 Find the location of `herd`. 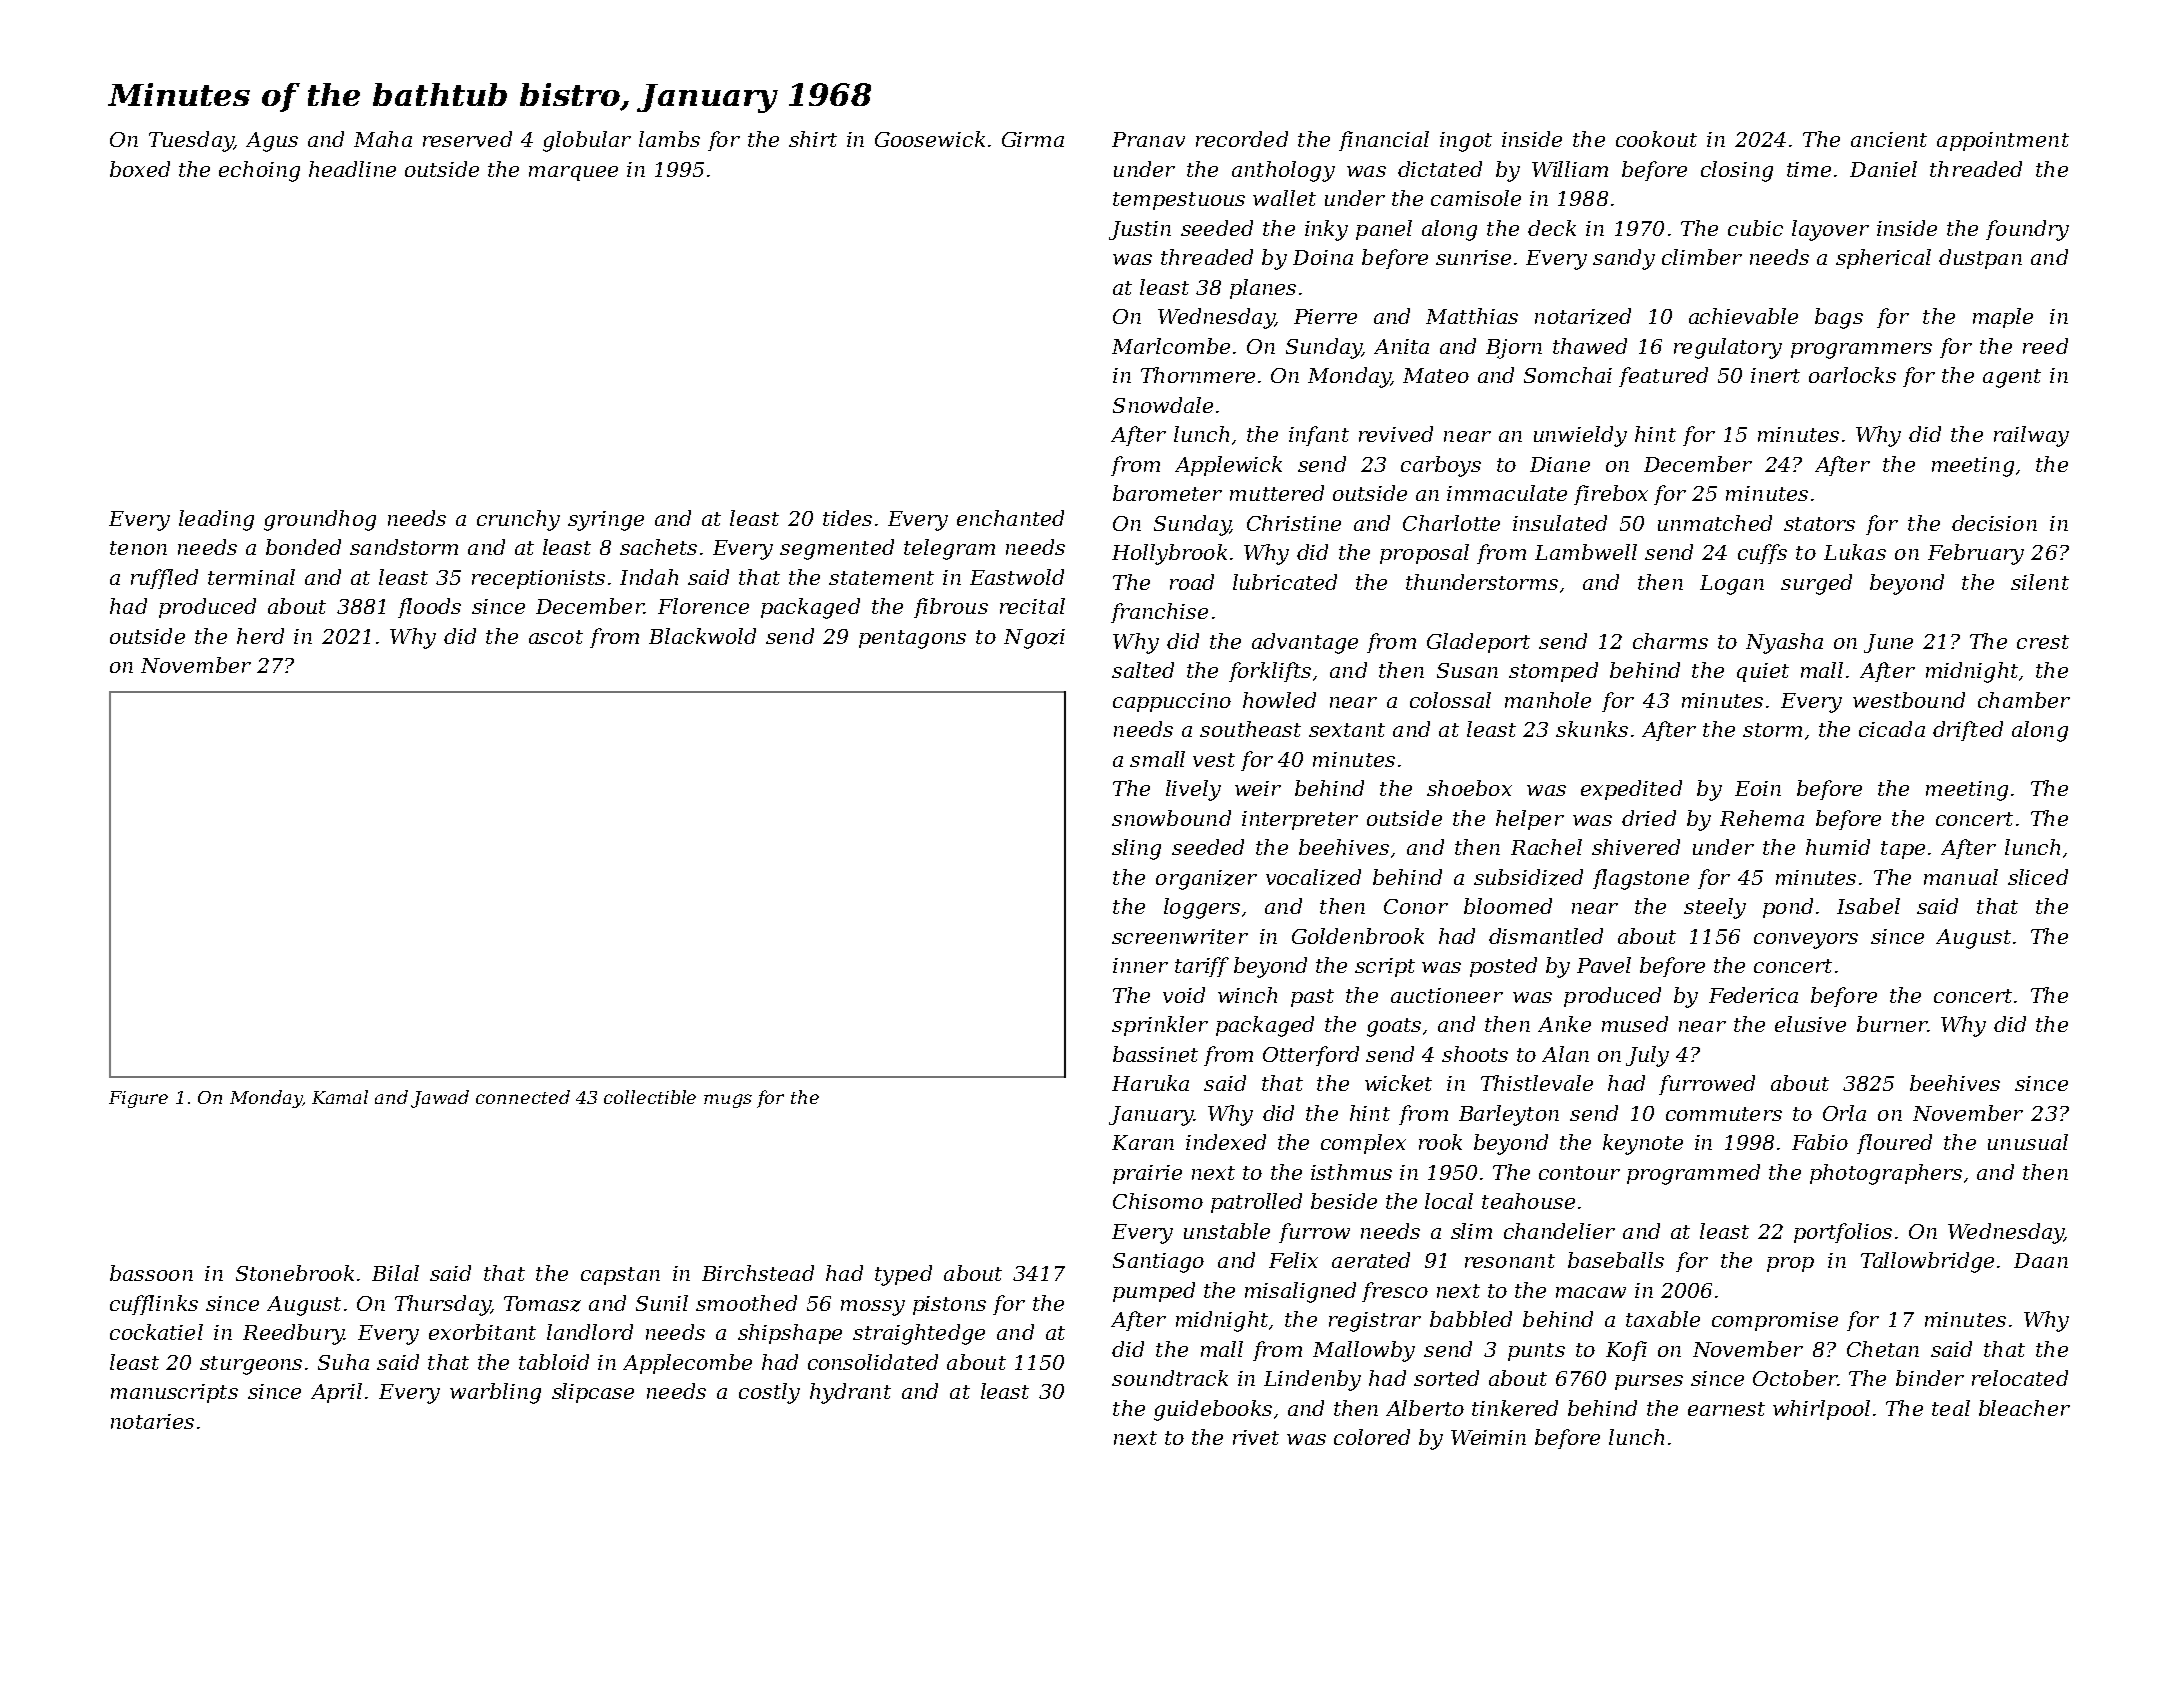

herd is located at coordinates (260, 636).
